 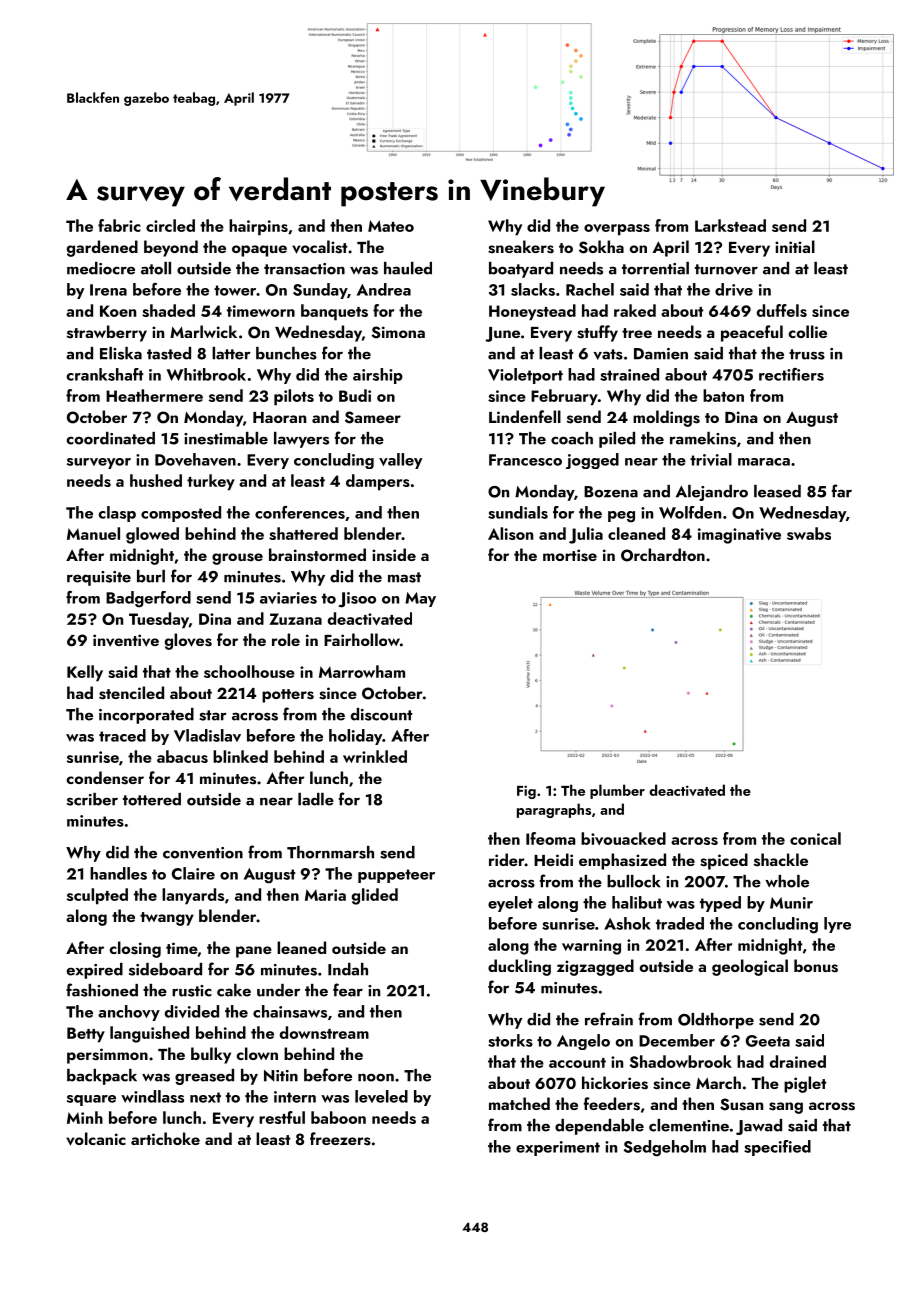 What do you see at coordinates (521, 247) in the image?
I see `sneakers` at bounding box center [521, 247].
